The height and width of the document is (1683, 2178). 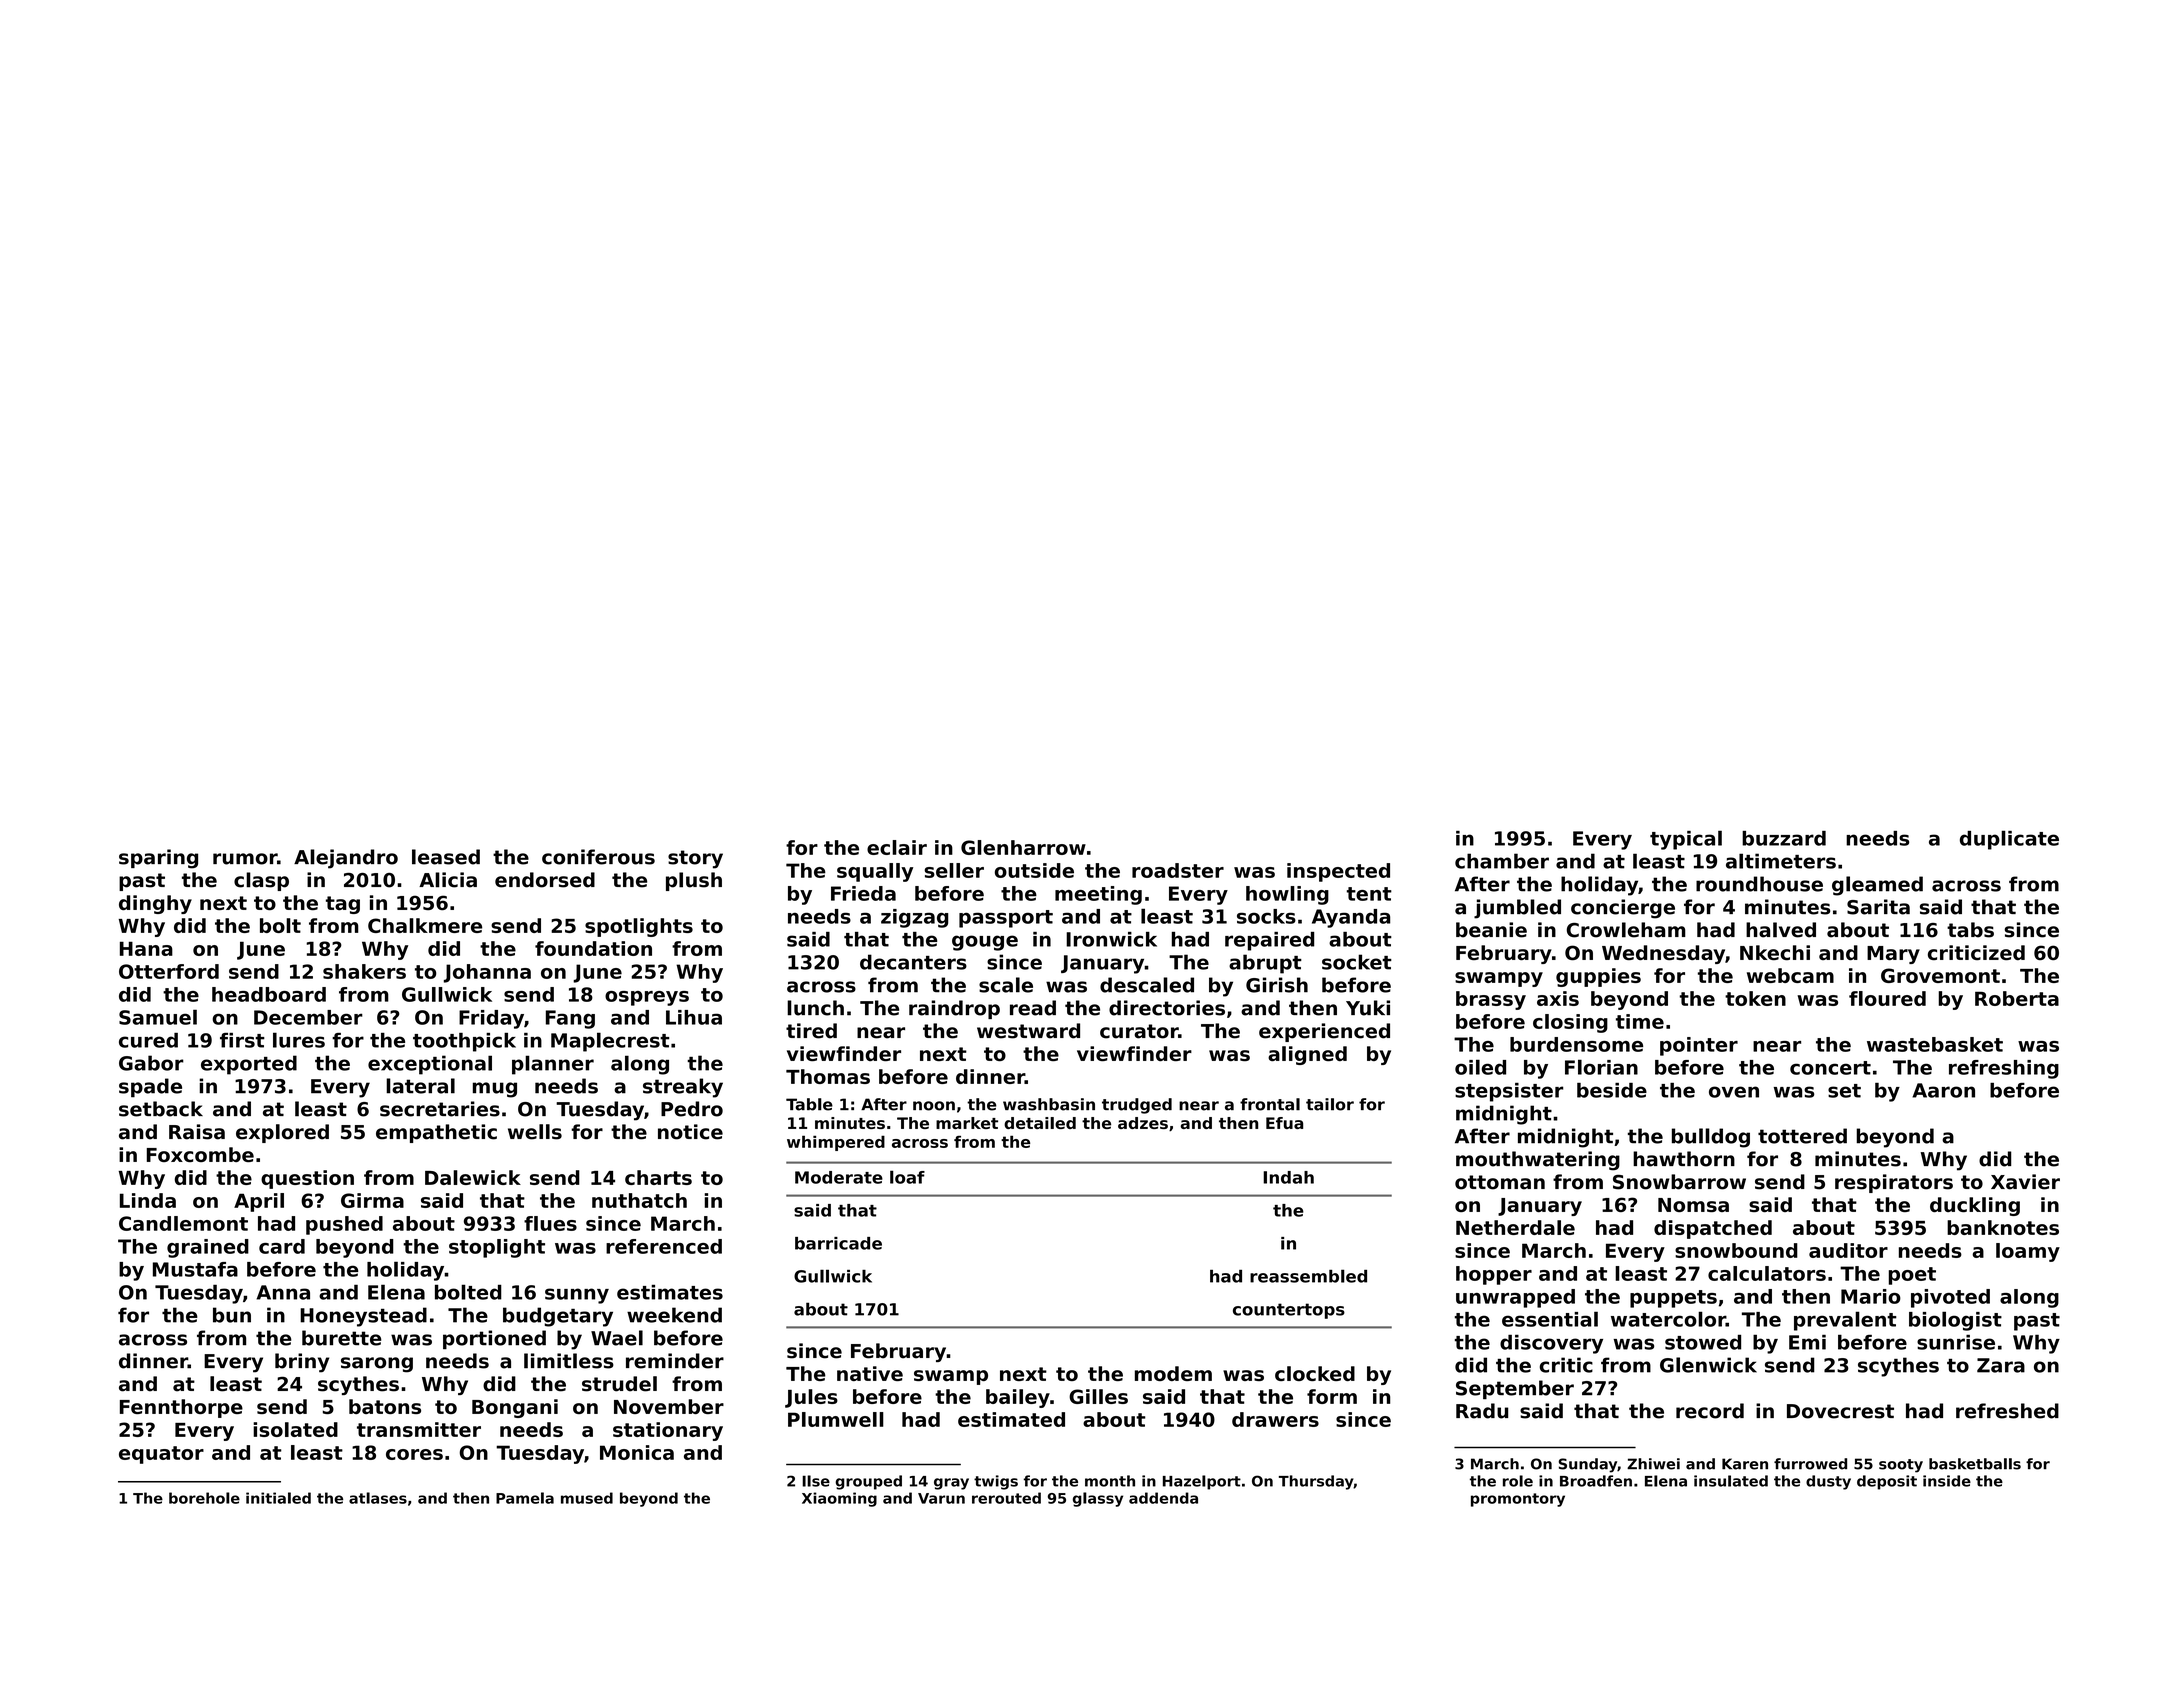 I want to click on duckling, so click(x=1975, y=1206).
